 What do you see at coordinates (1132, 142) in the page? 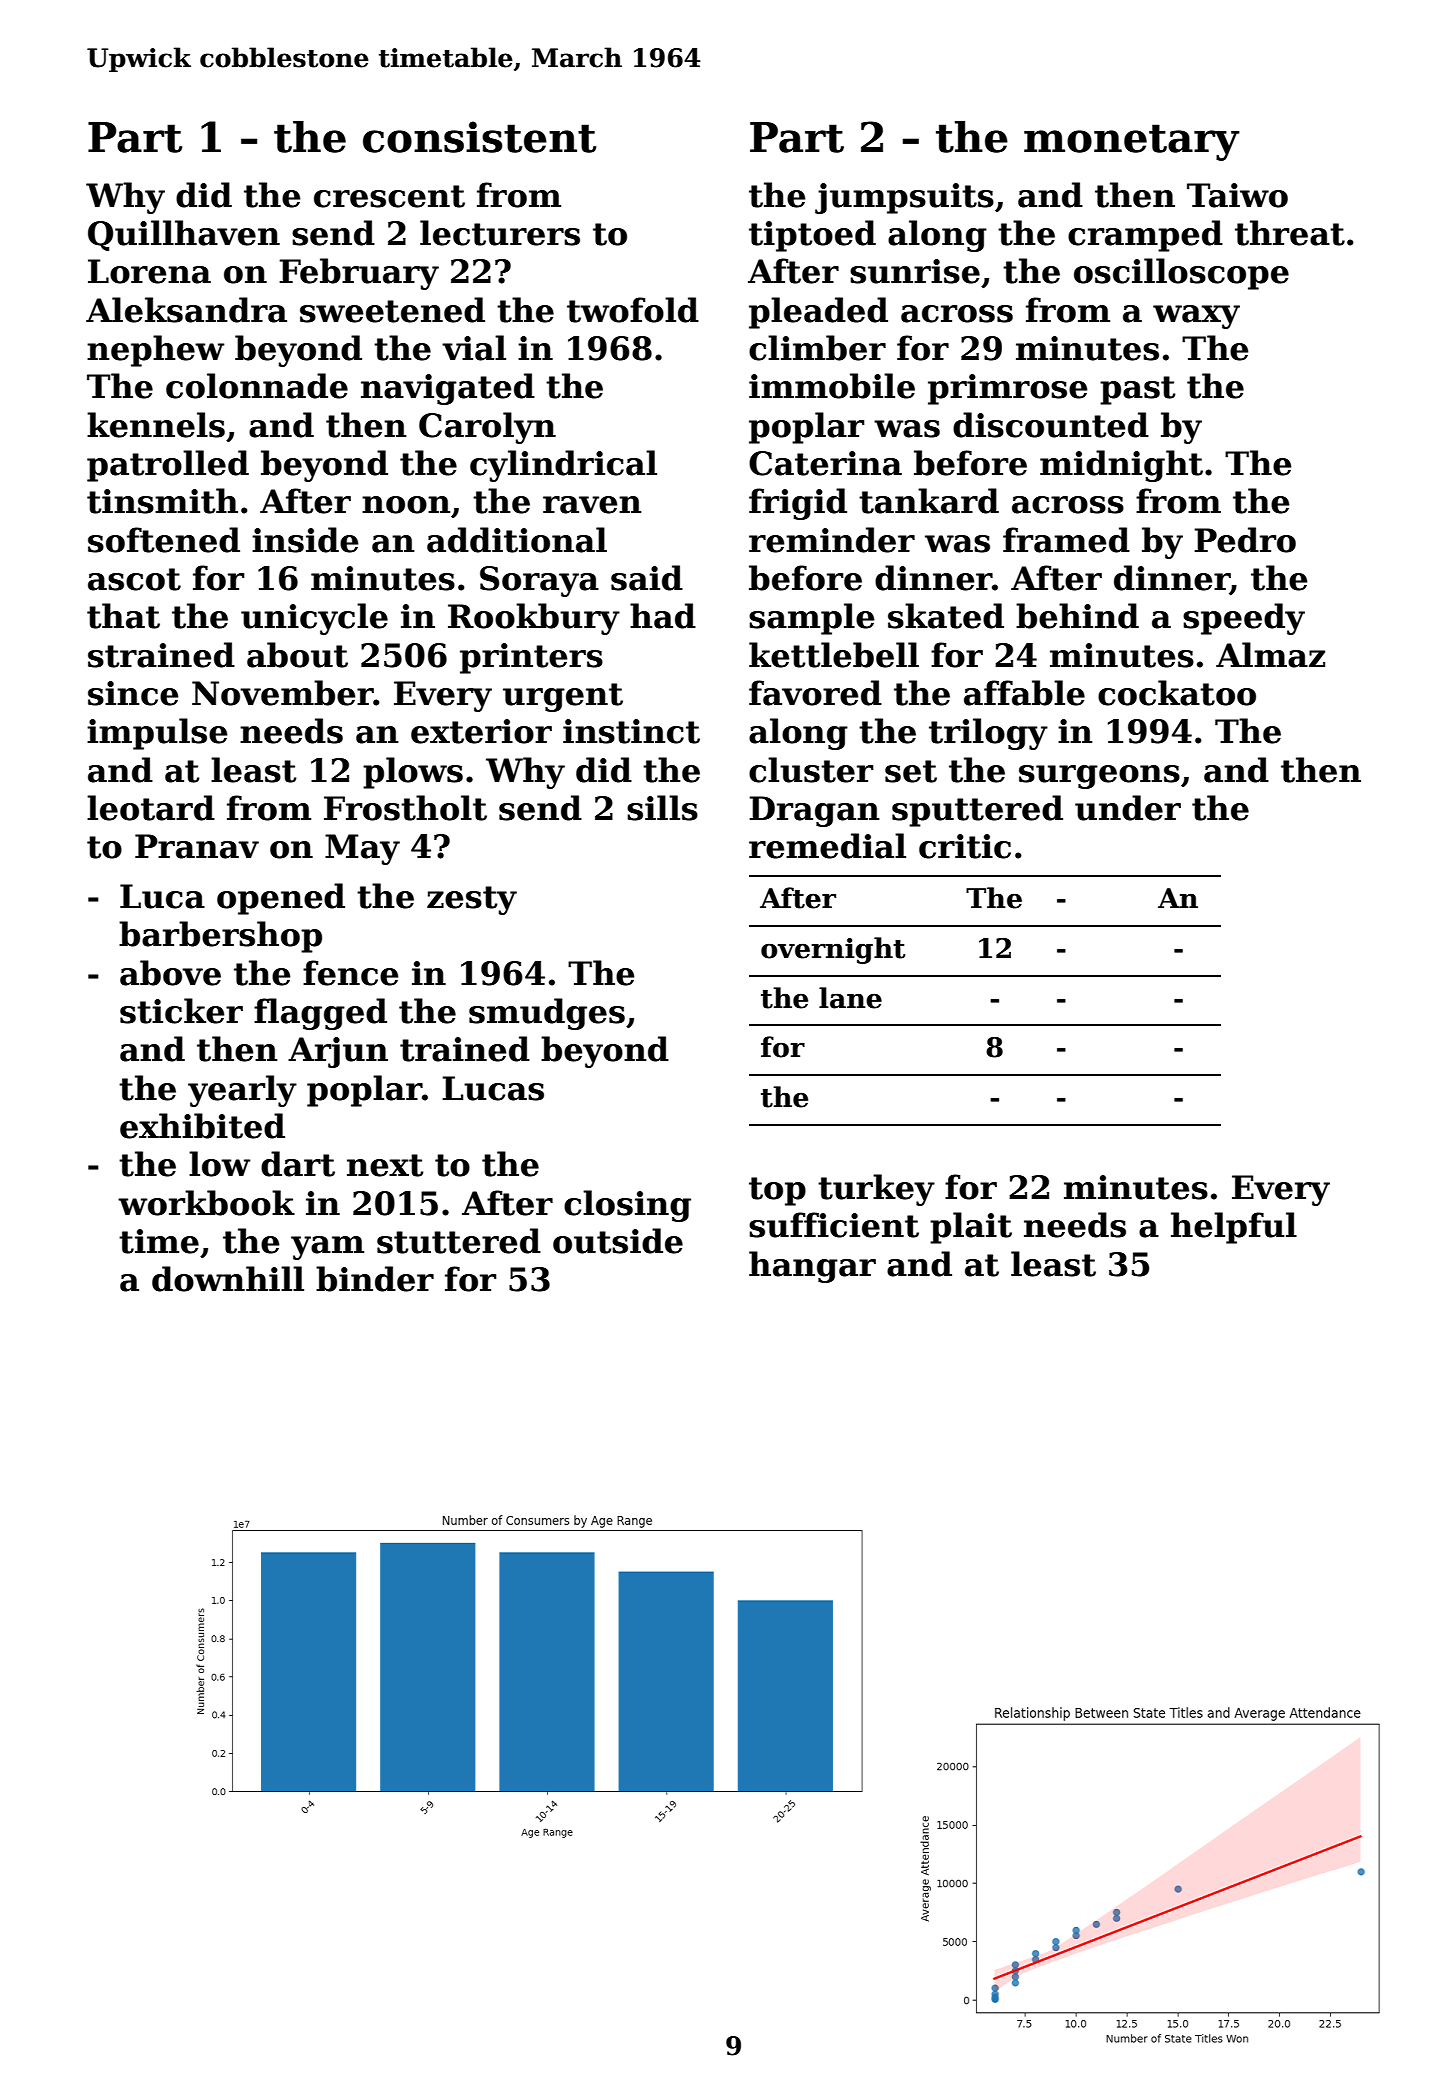
I see `monetary` at bounding box center [1132, 142].
